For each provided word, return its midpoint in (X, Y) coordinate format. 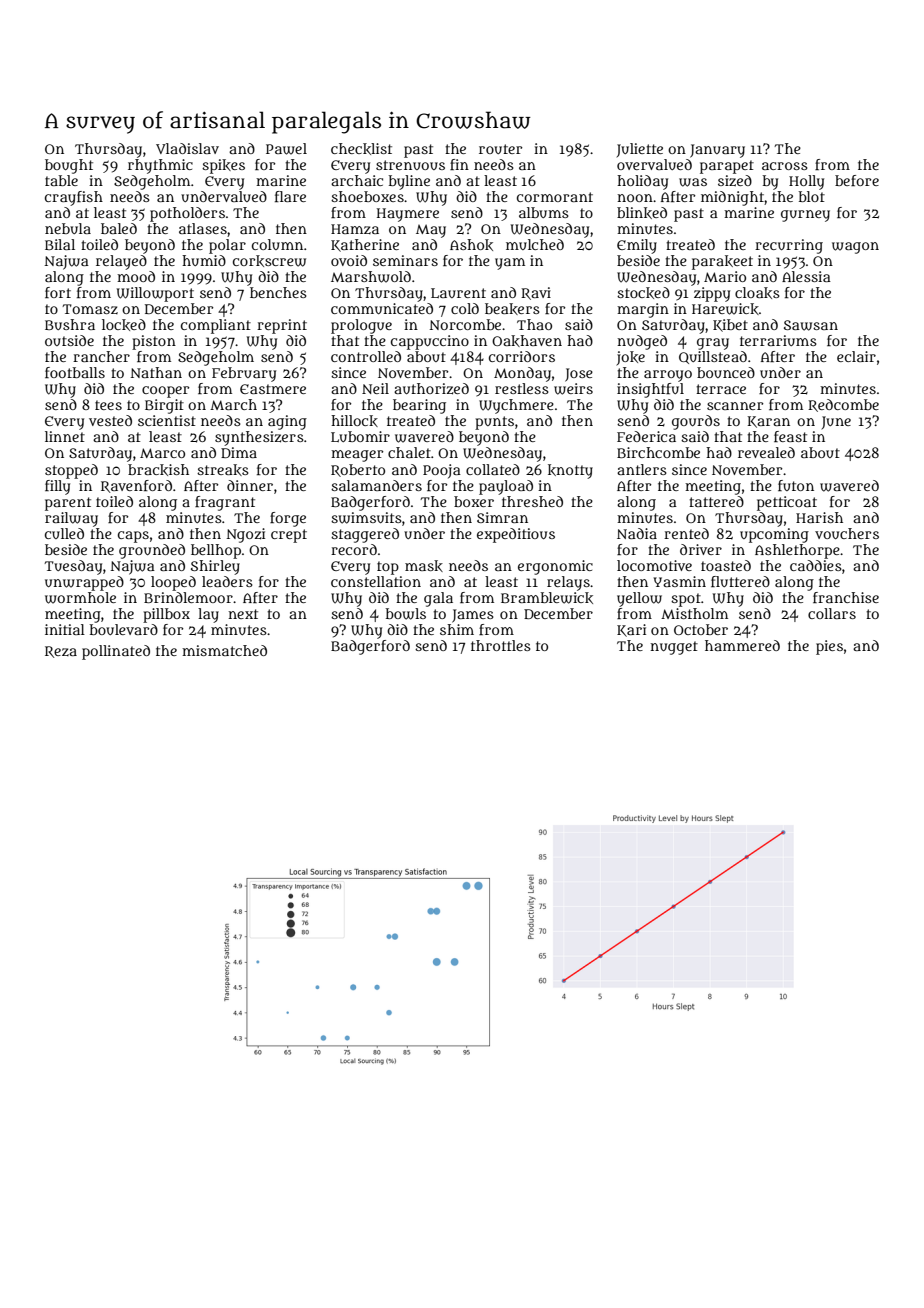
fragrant (225, 503)
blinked (642, 213)
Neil (375, 388)
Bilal (60, 244)
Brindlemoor (188, 597)
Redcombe (843, 405)
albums (544, 212)
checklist (361, 149)
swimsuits (366, 518)
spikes (223, 166)
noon (635, 198)
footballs (75, 372)
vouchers (847, 533)
